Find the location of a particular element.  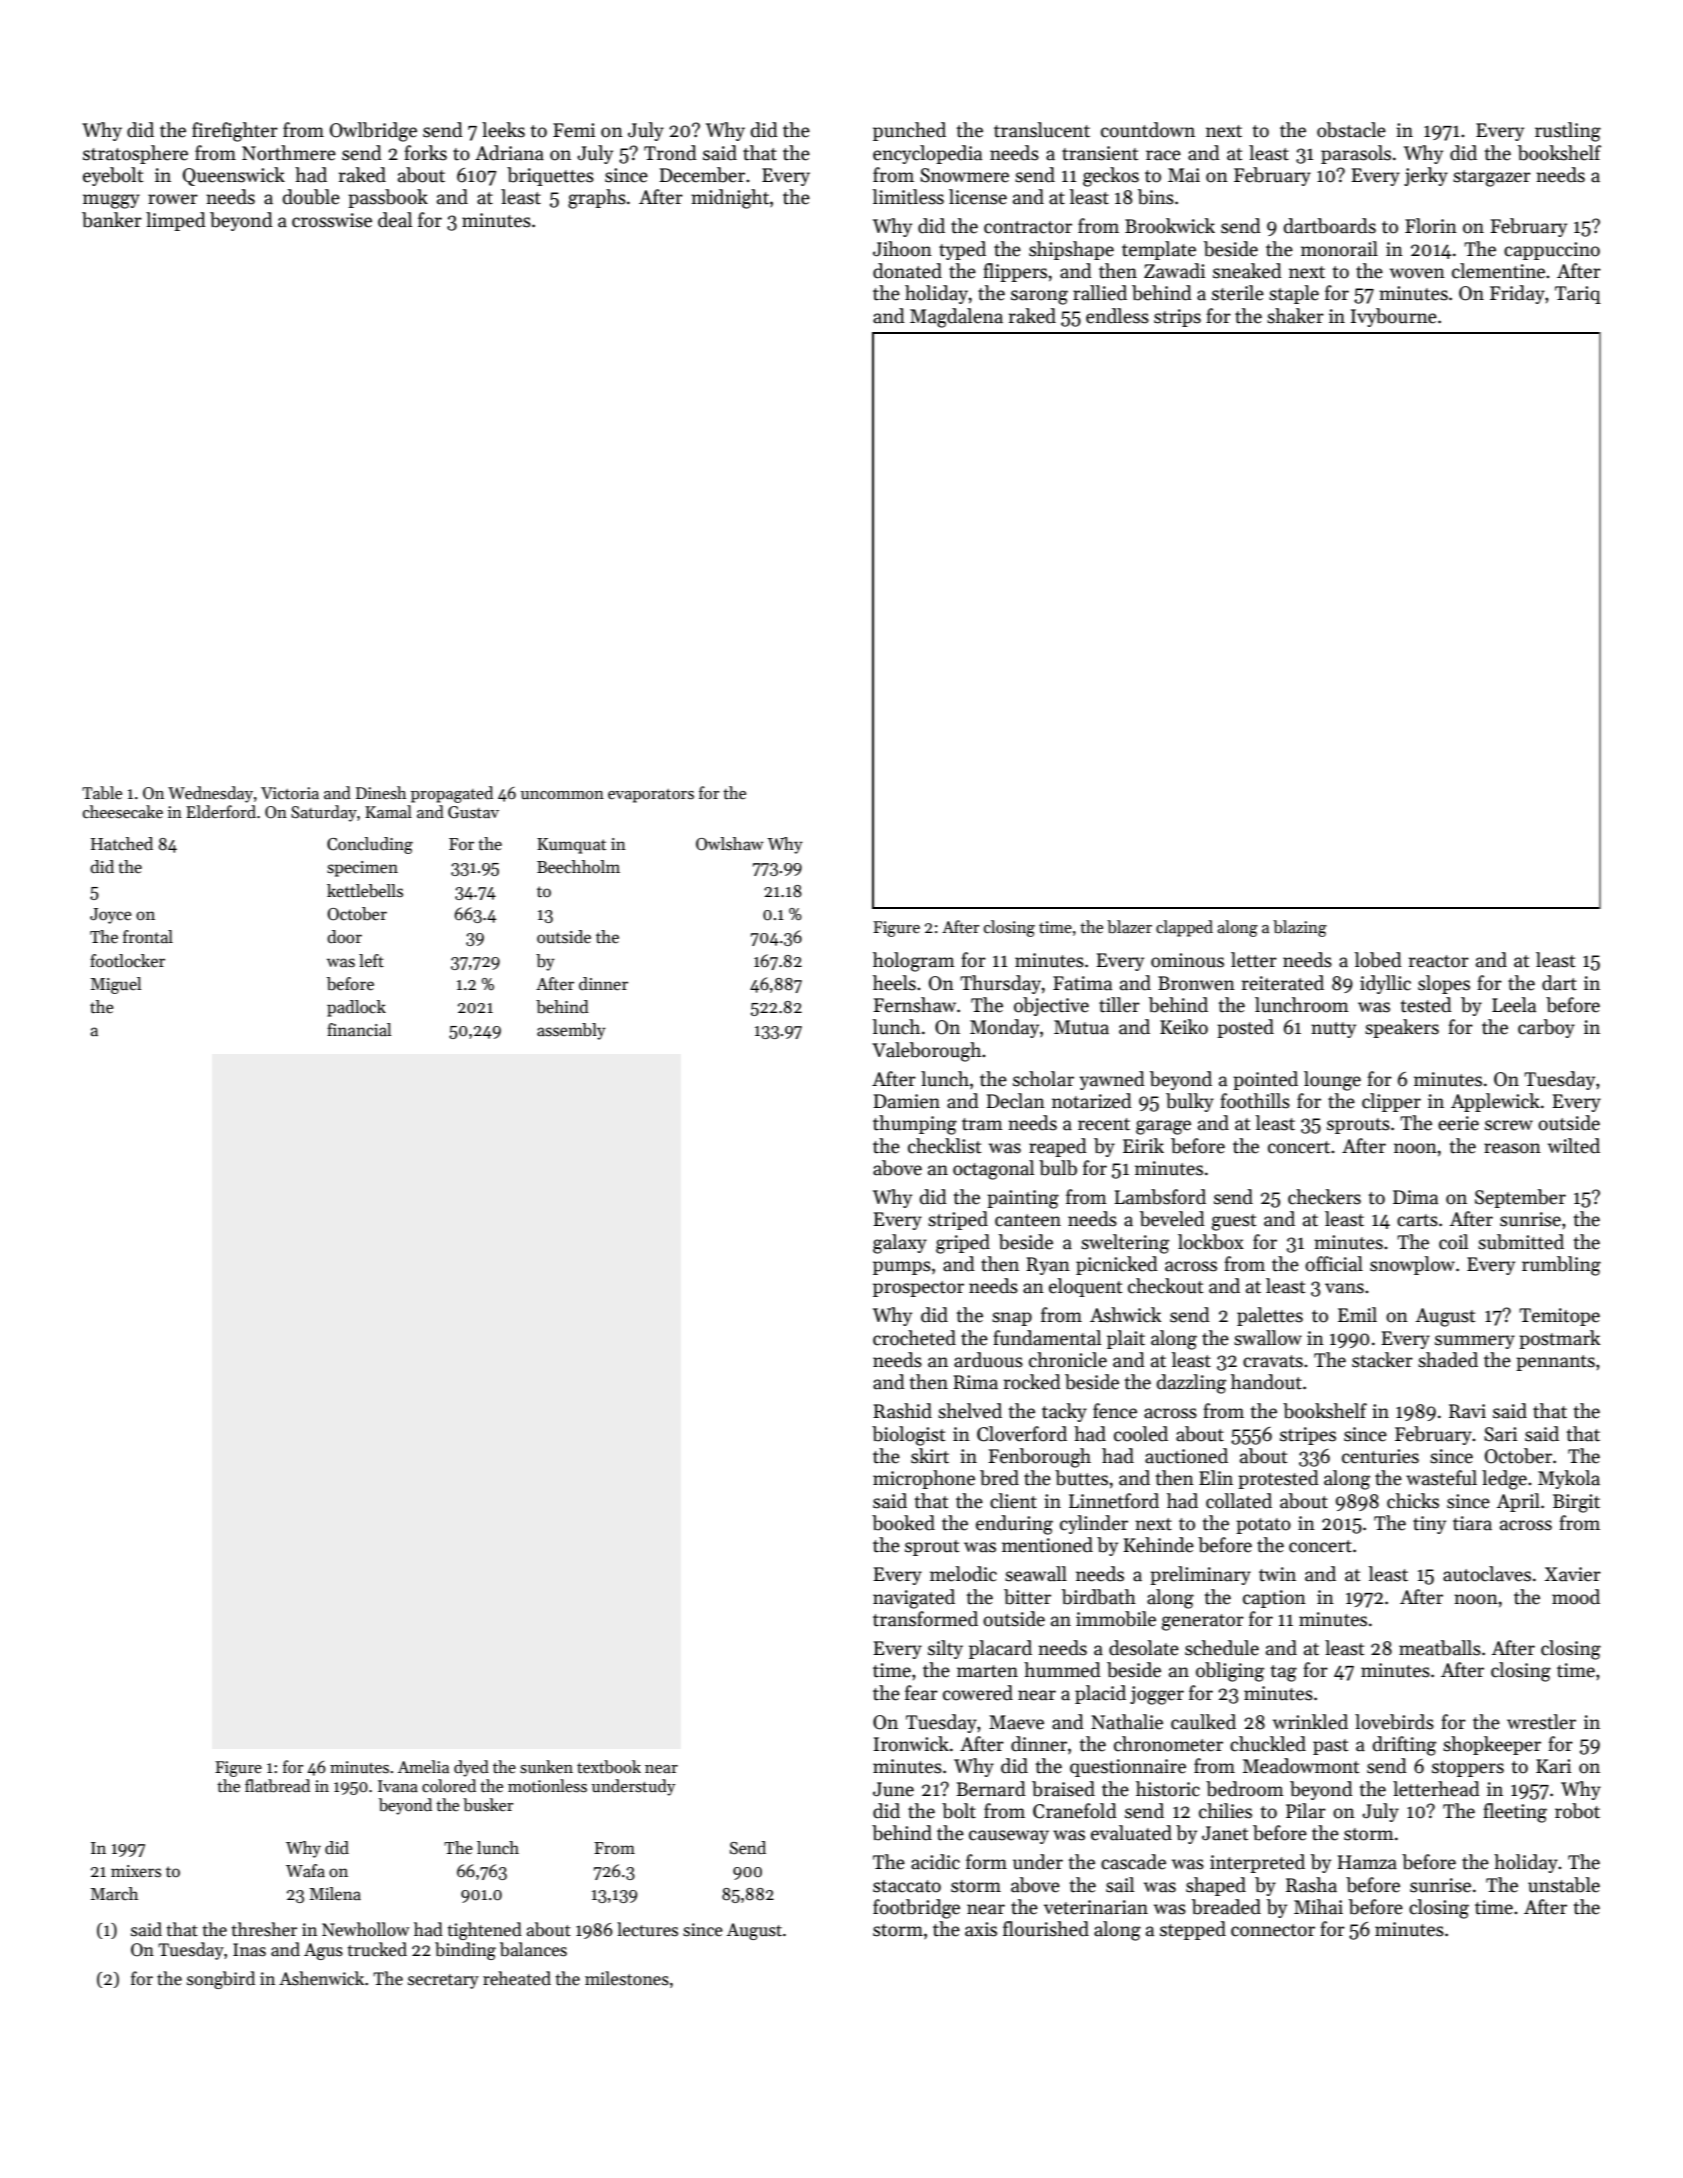

Ivybourne is located at coordinates (1394, 317).
